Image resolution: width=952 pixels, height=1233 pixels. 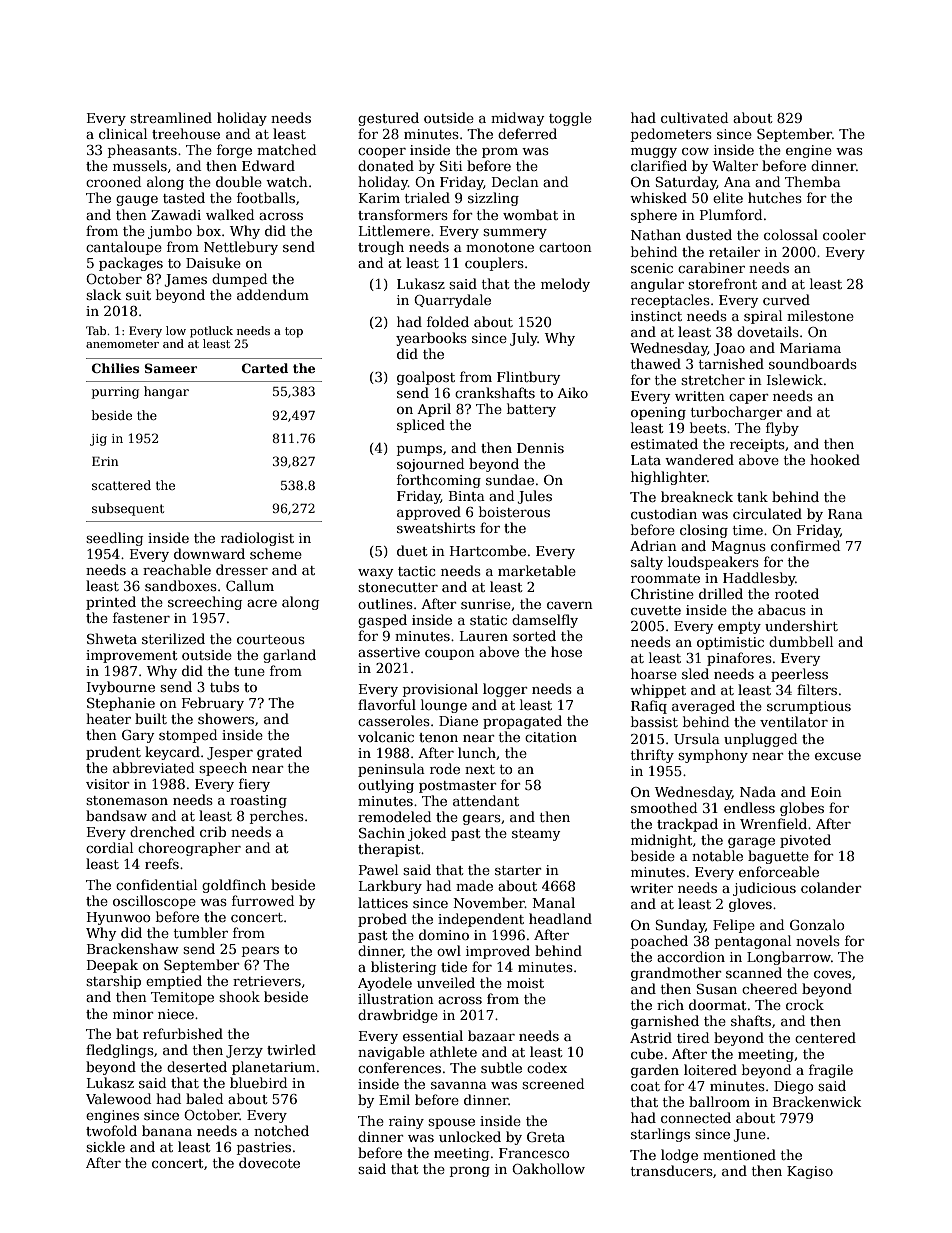 What do you see at coordinates (388, 119) in the image?
I see `gestured` at bounding box center [388, 119].
